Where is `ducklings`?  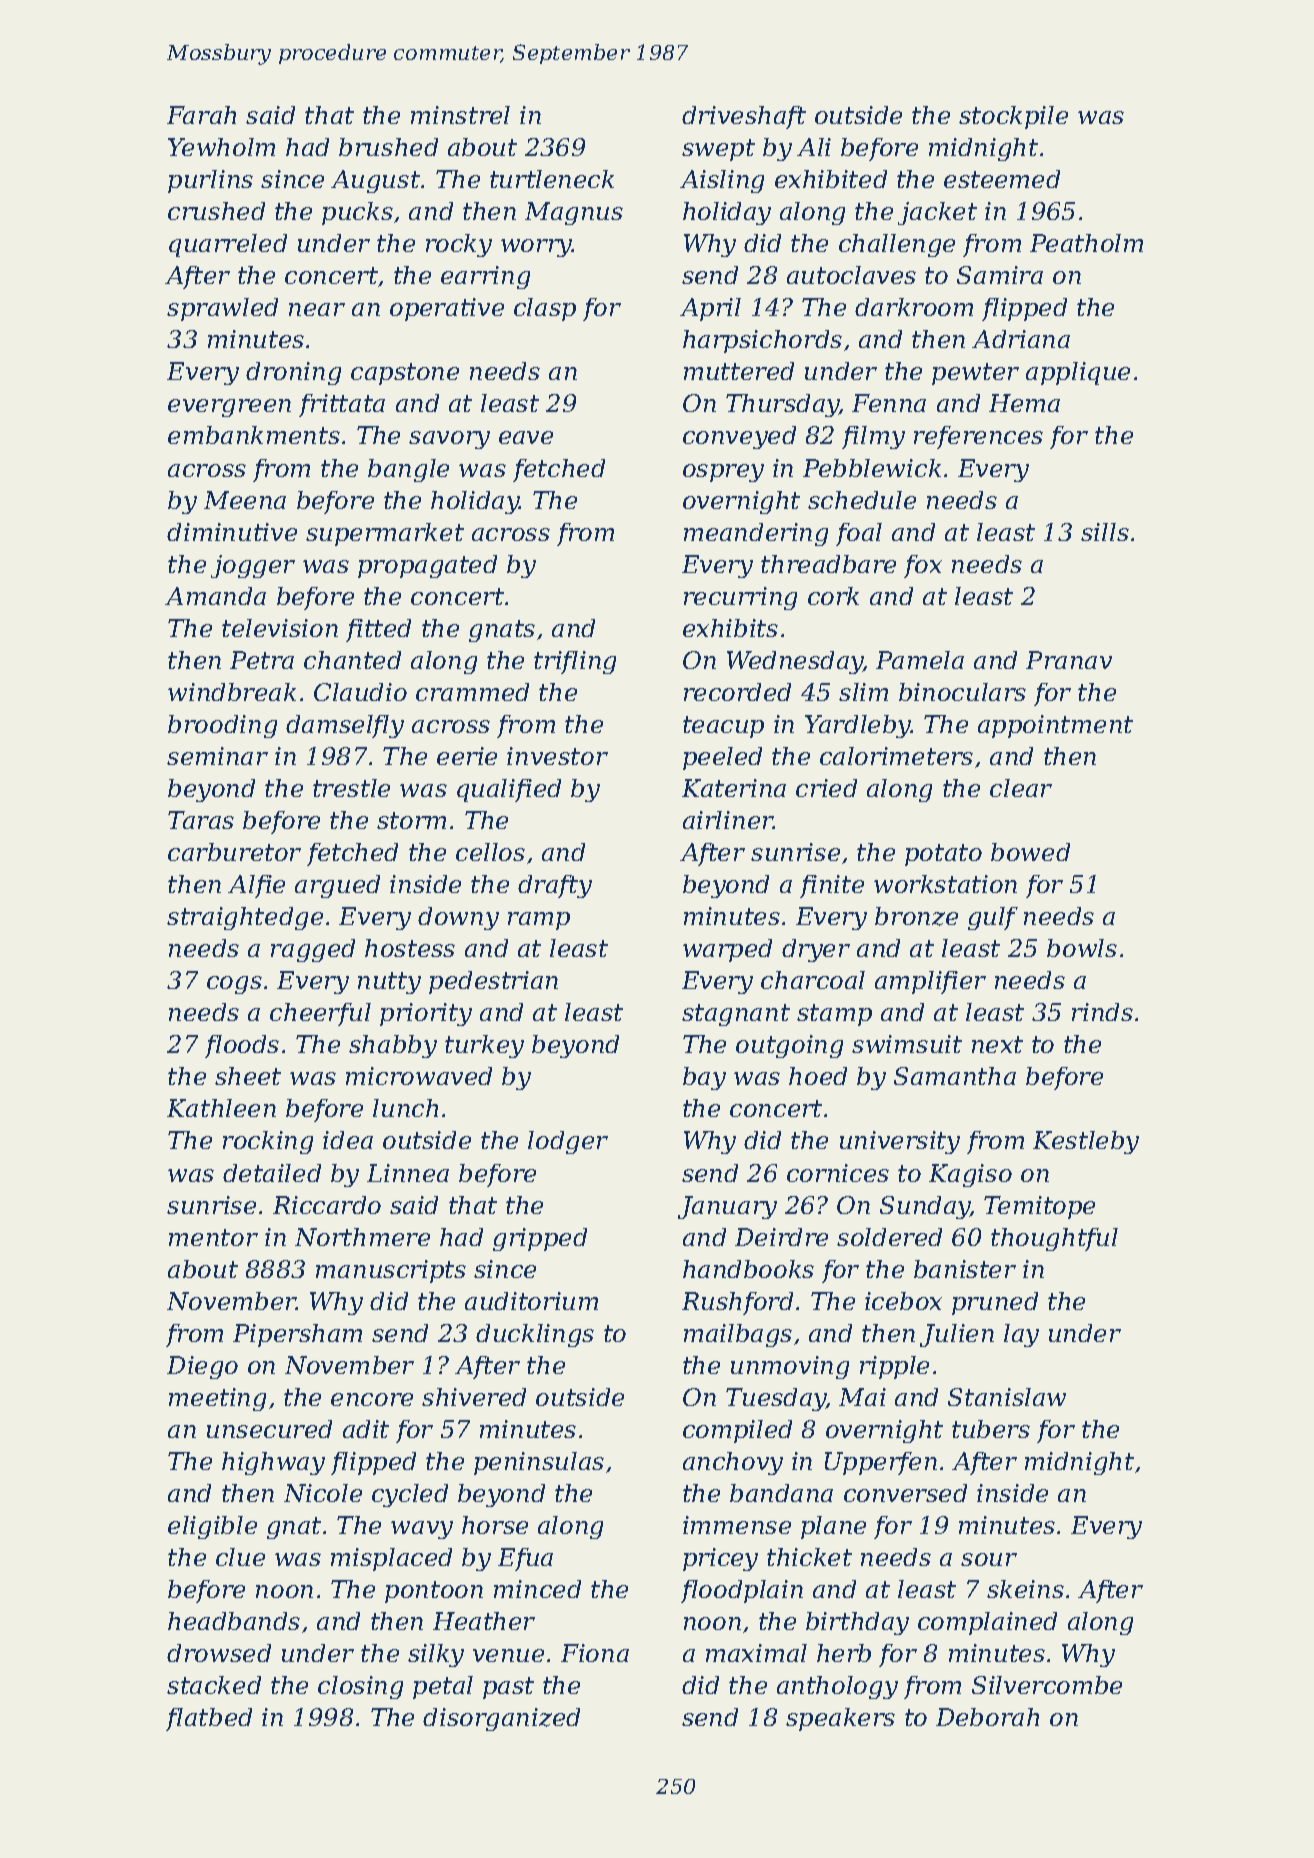
ducklings is located at coordinates (535, 1335).
